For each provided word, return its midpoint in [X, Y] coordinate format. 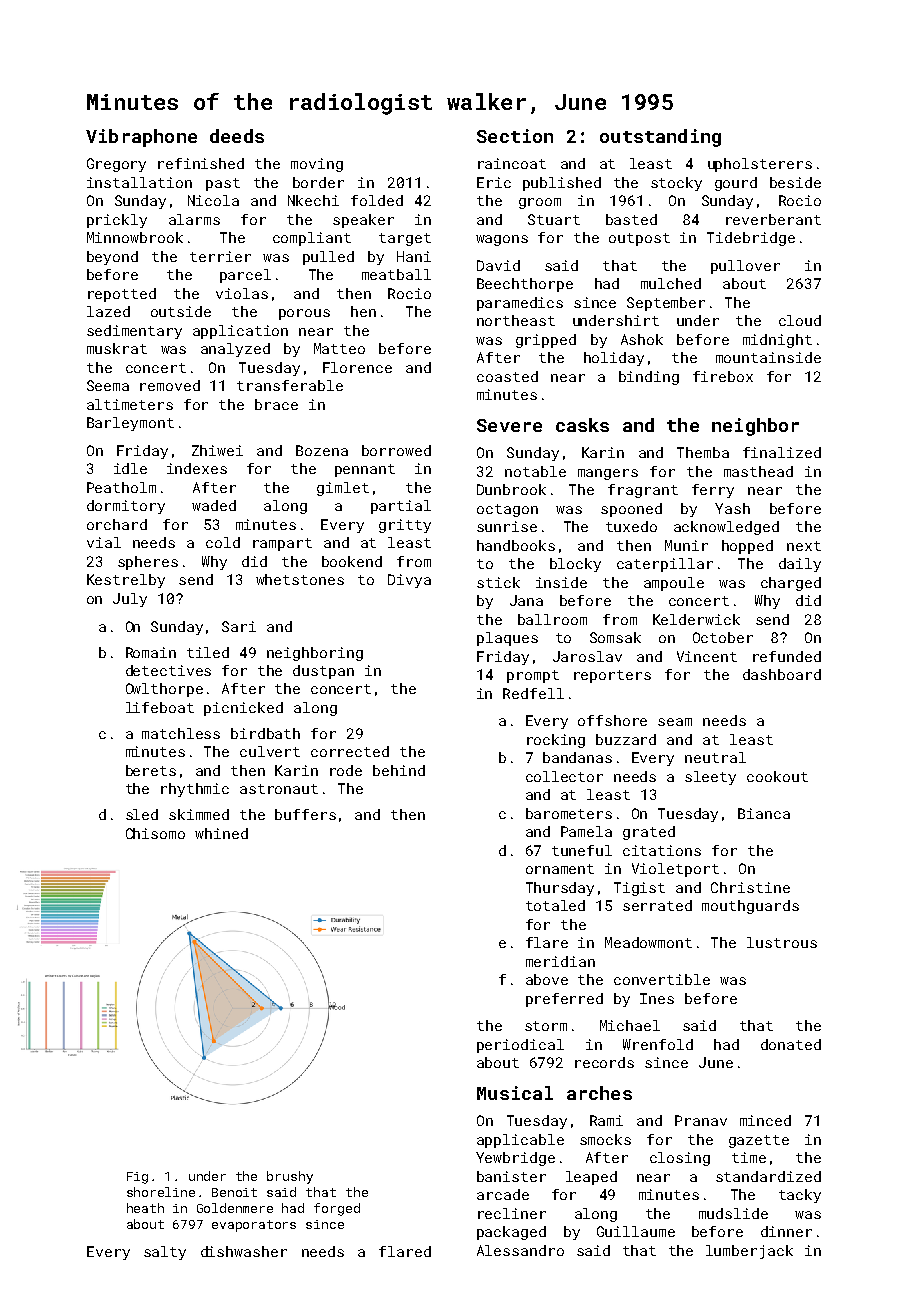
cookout [777, 776]
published [562, 184]
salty [165, 1253]
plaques [507, 639]
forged [337, 1209]
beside [795, 182]
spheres [148, 563]
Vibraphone [141, 138]
